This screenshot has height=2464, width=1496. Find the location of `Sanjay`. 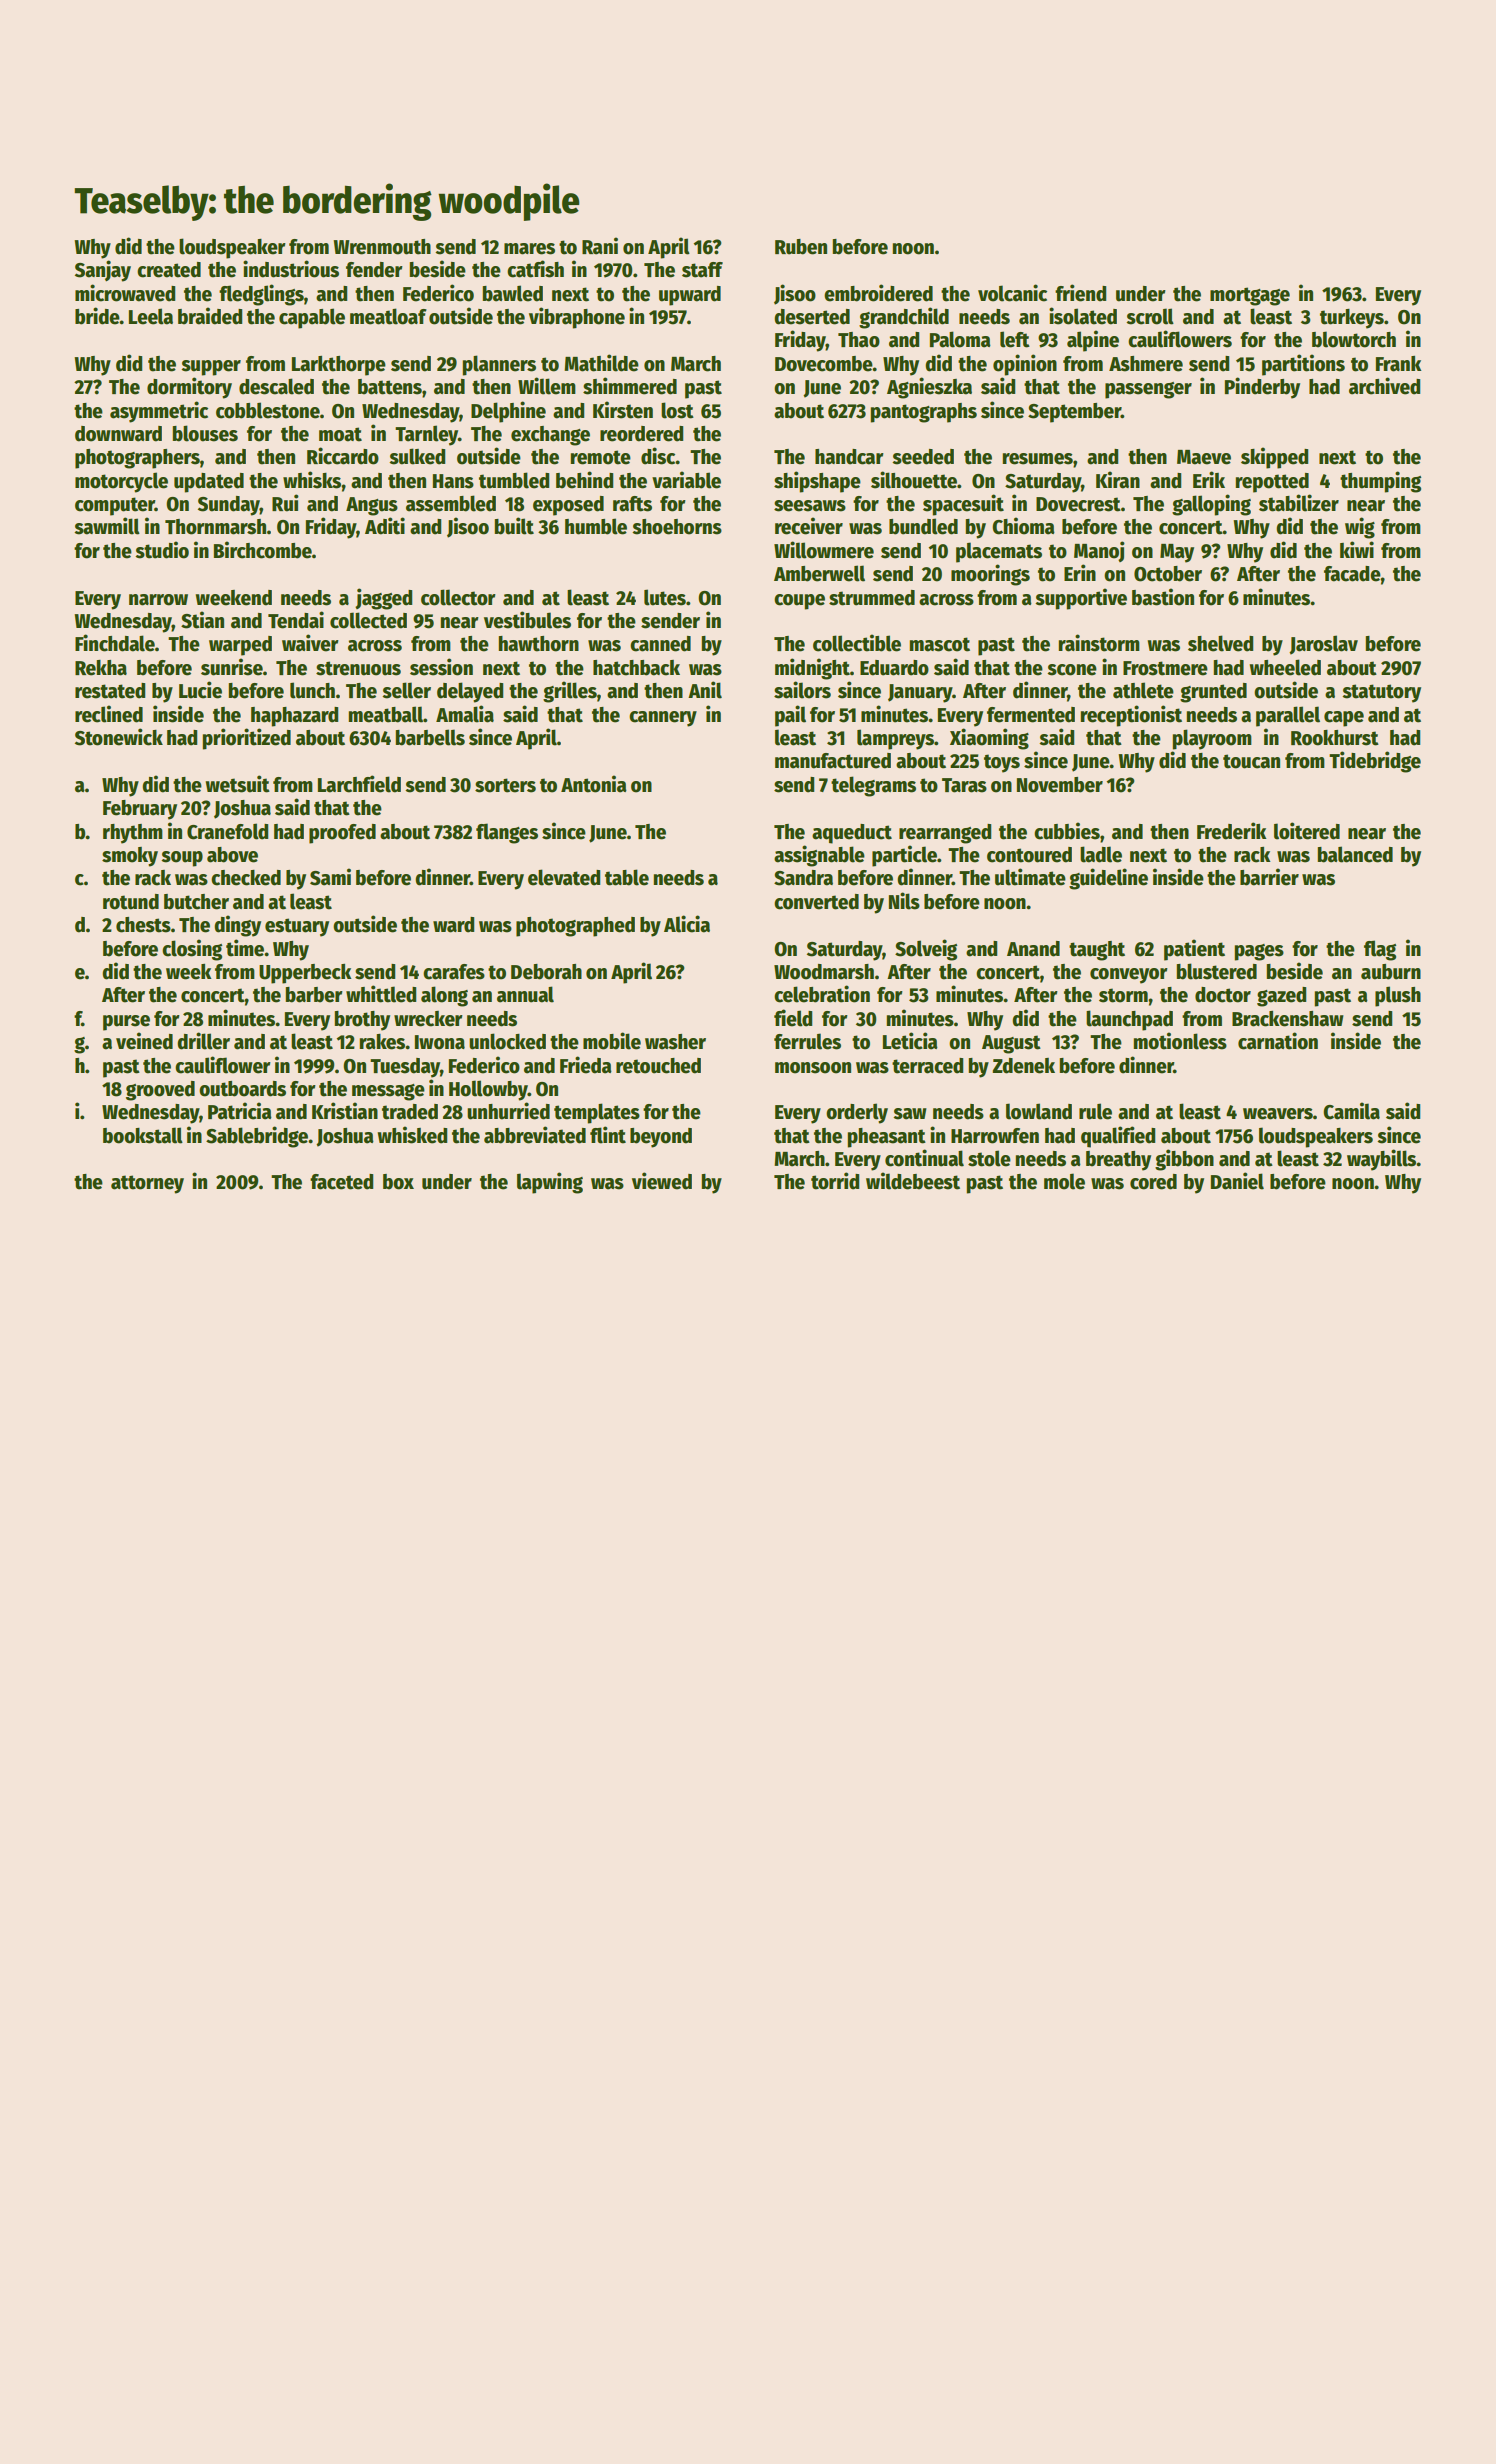

Sanjay is located at coordinates (103, 271).
